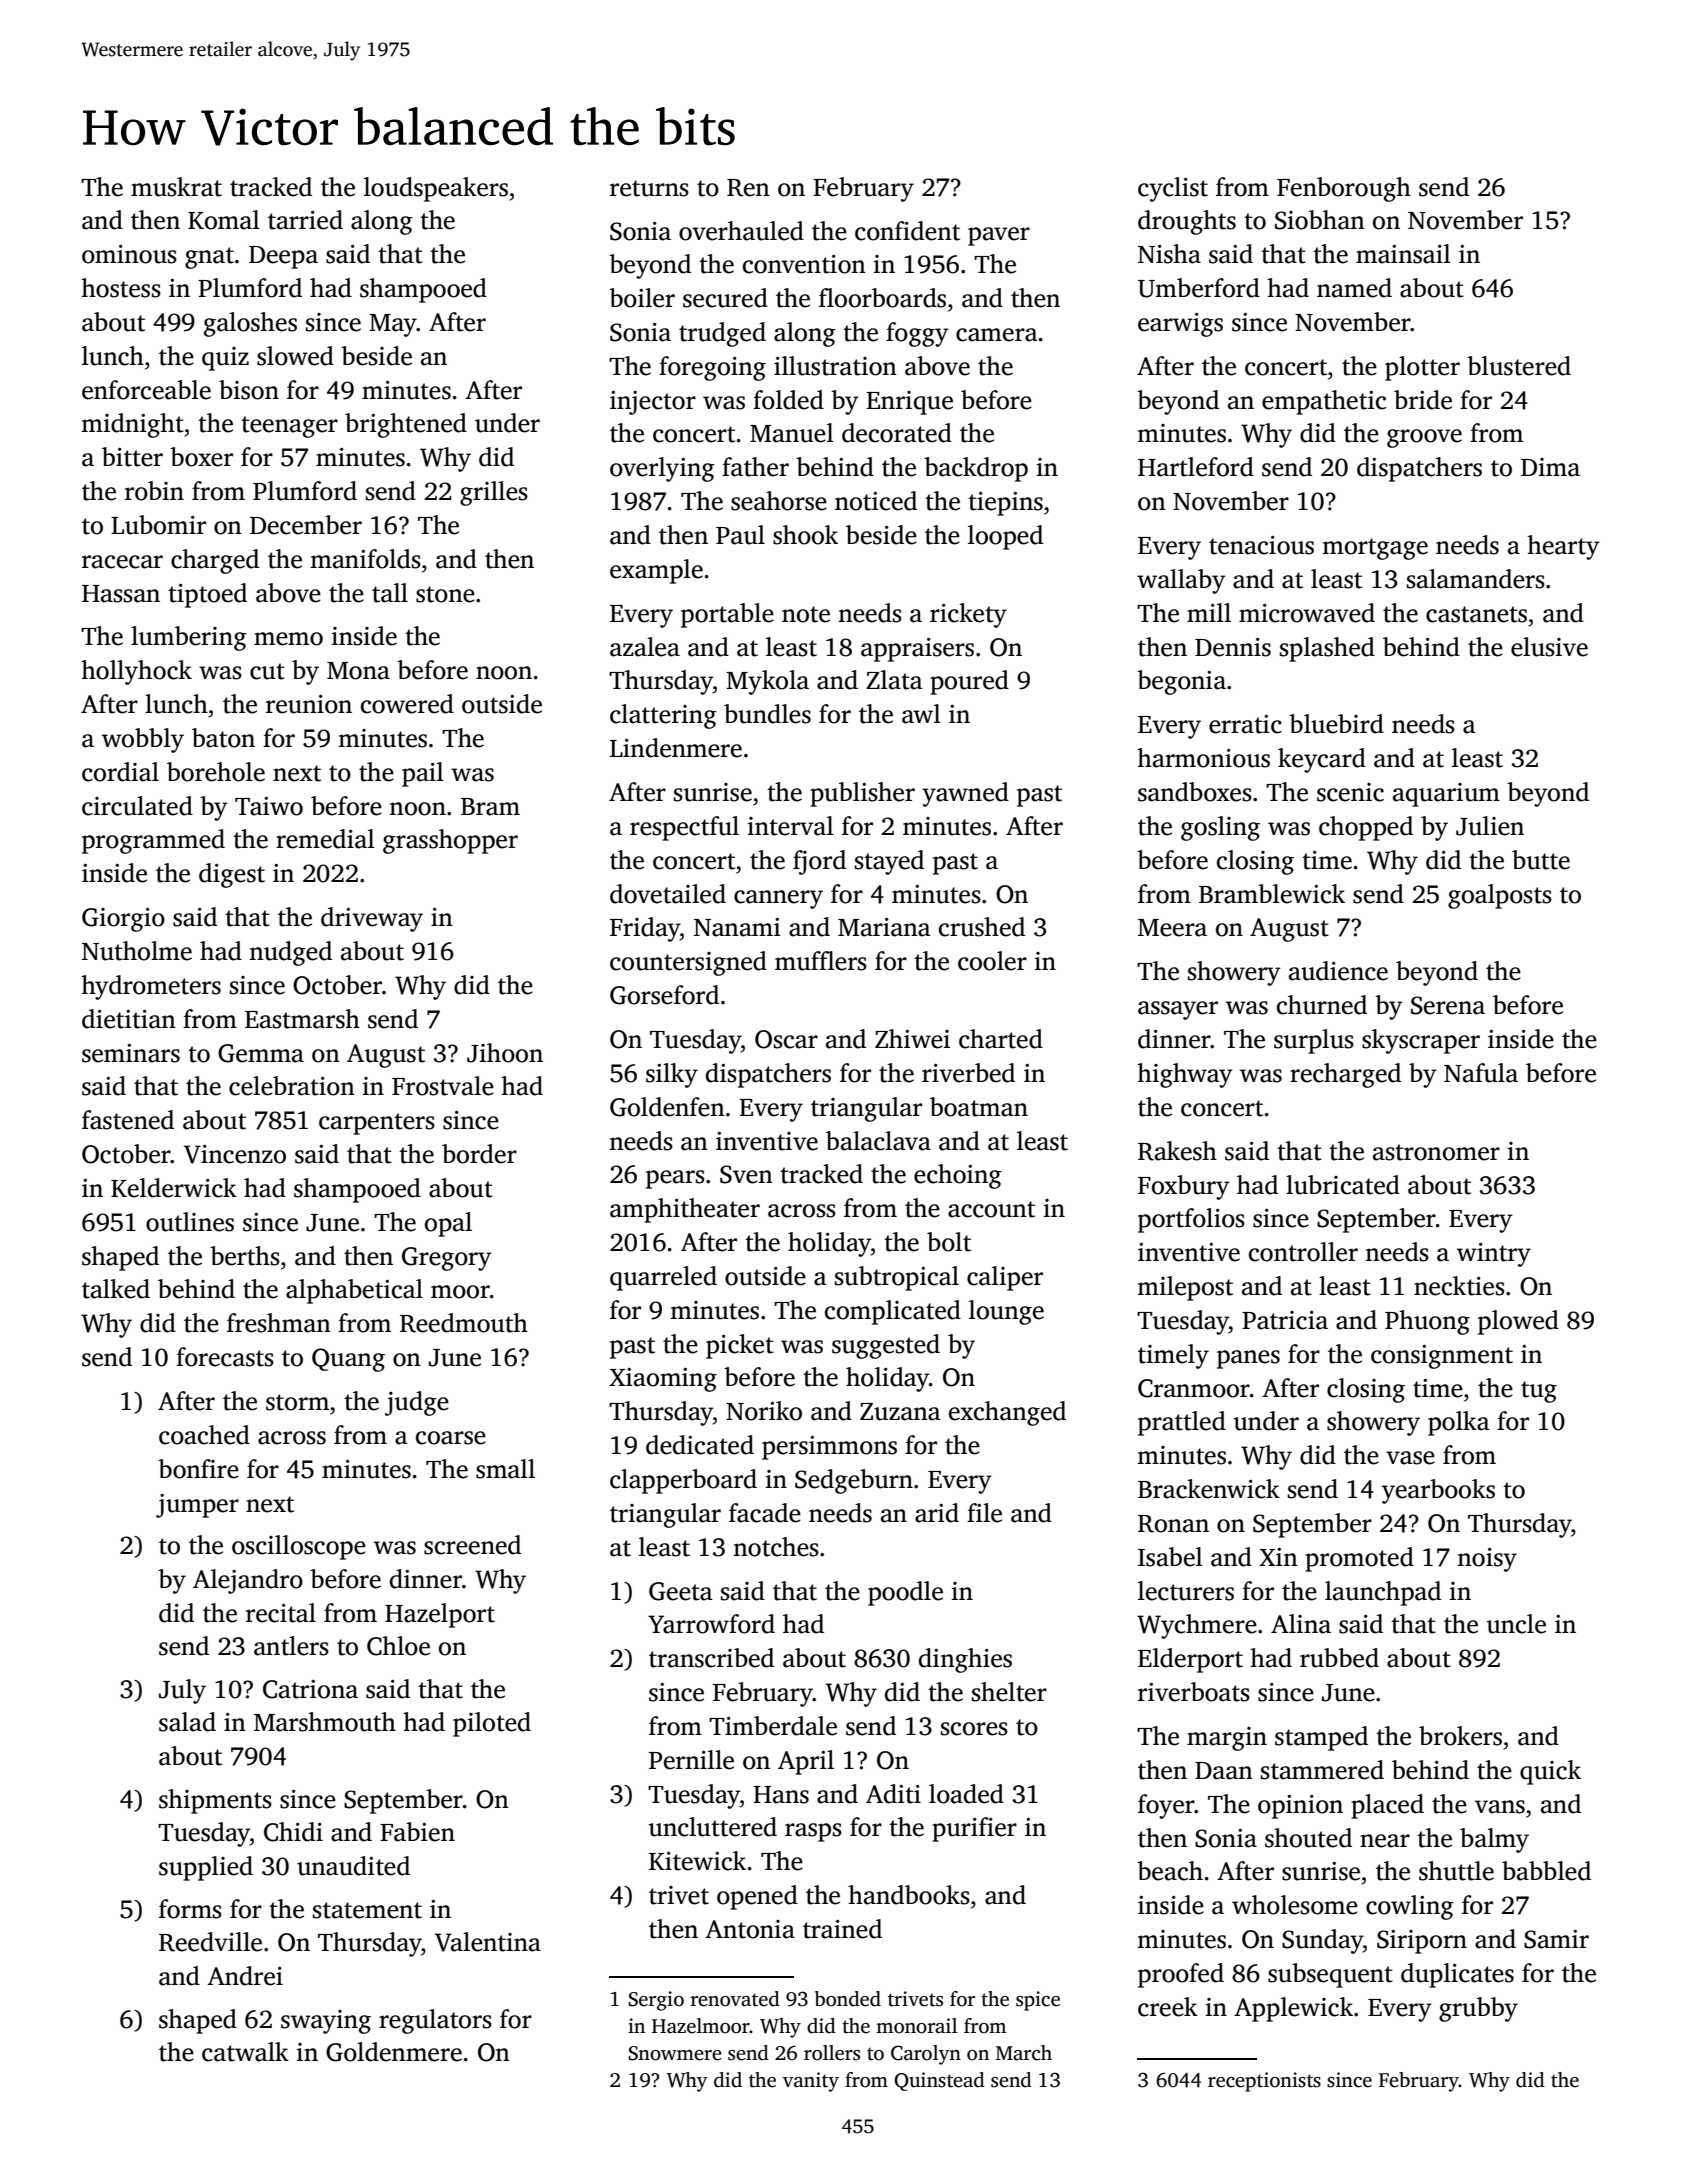 This screenshot has width=1683, height=2178. I want to click on Umberford, so click(1199, 288).
